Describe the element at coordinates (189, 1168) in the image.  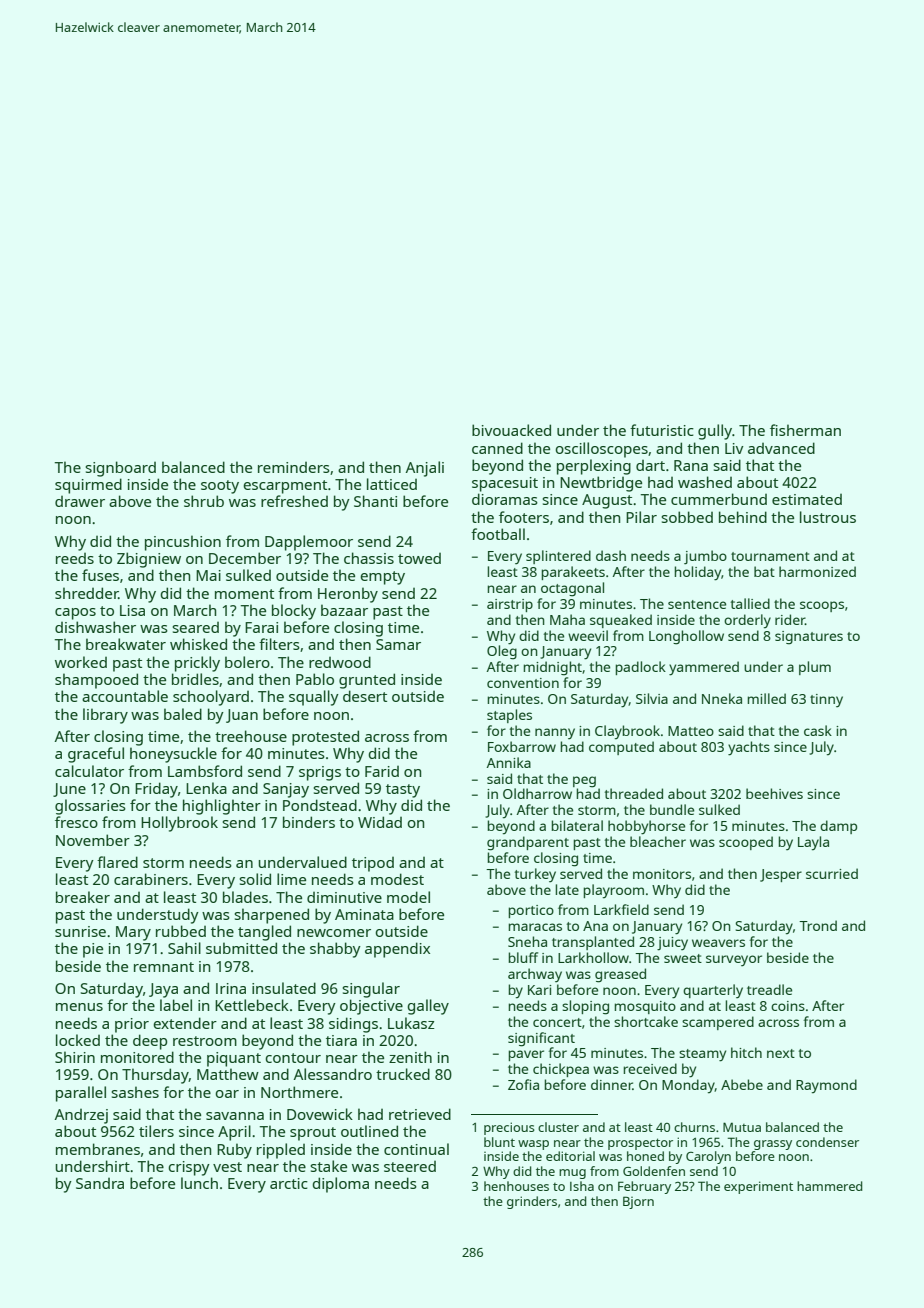
I see `crispy` at that location.
